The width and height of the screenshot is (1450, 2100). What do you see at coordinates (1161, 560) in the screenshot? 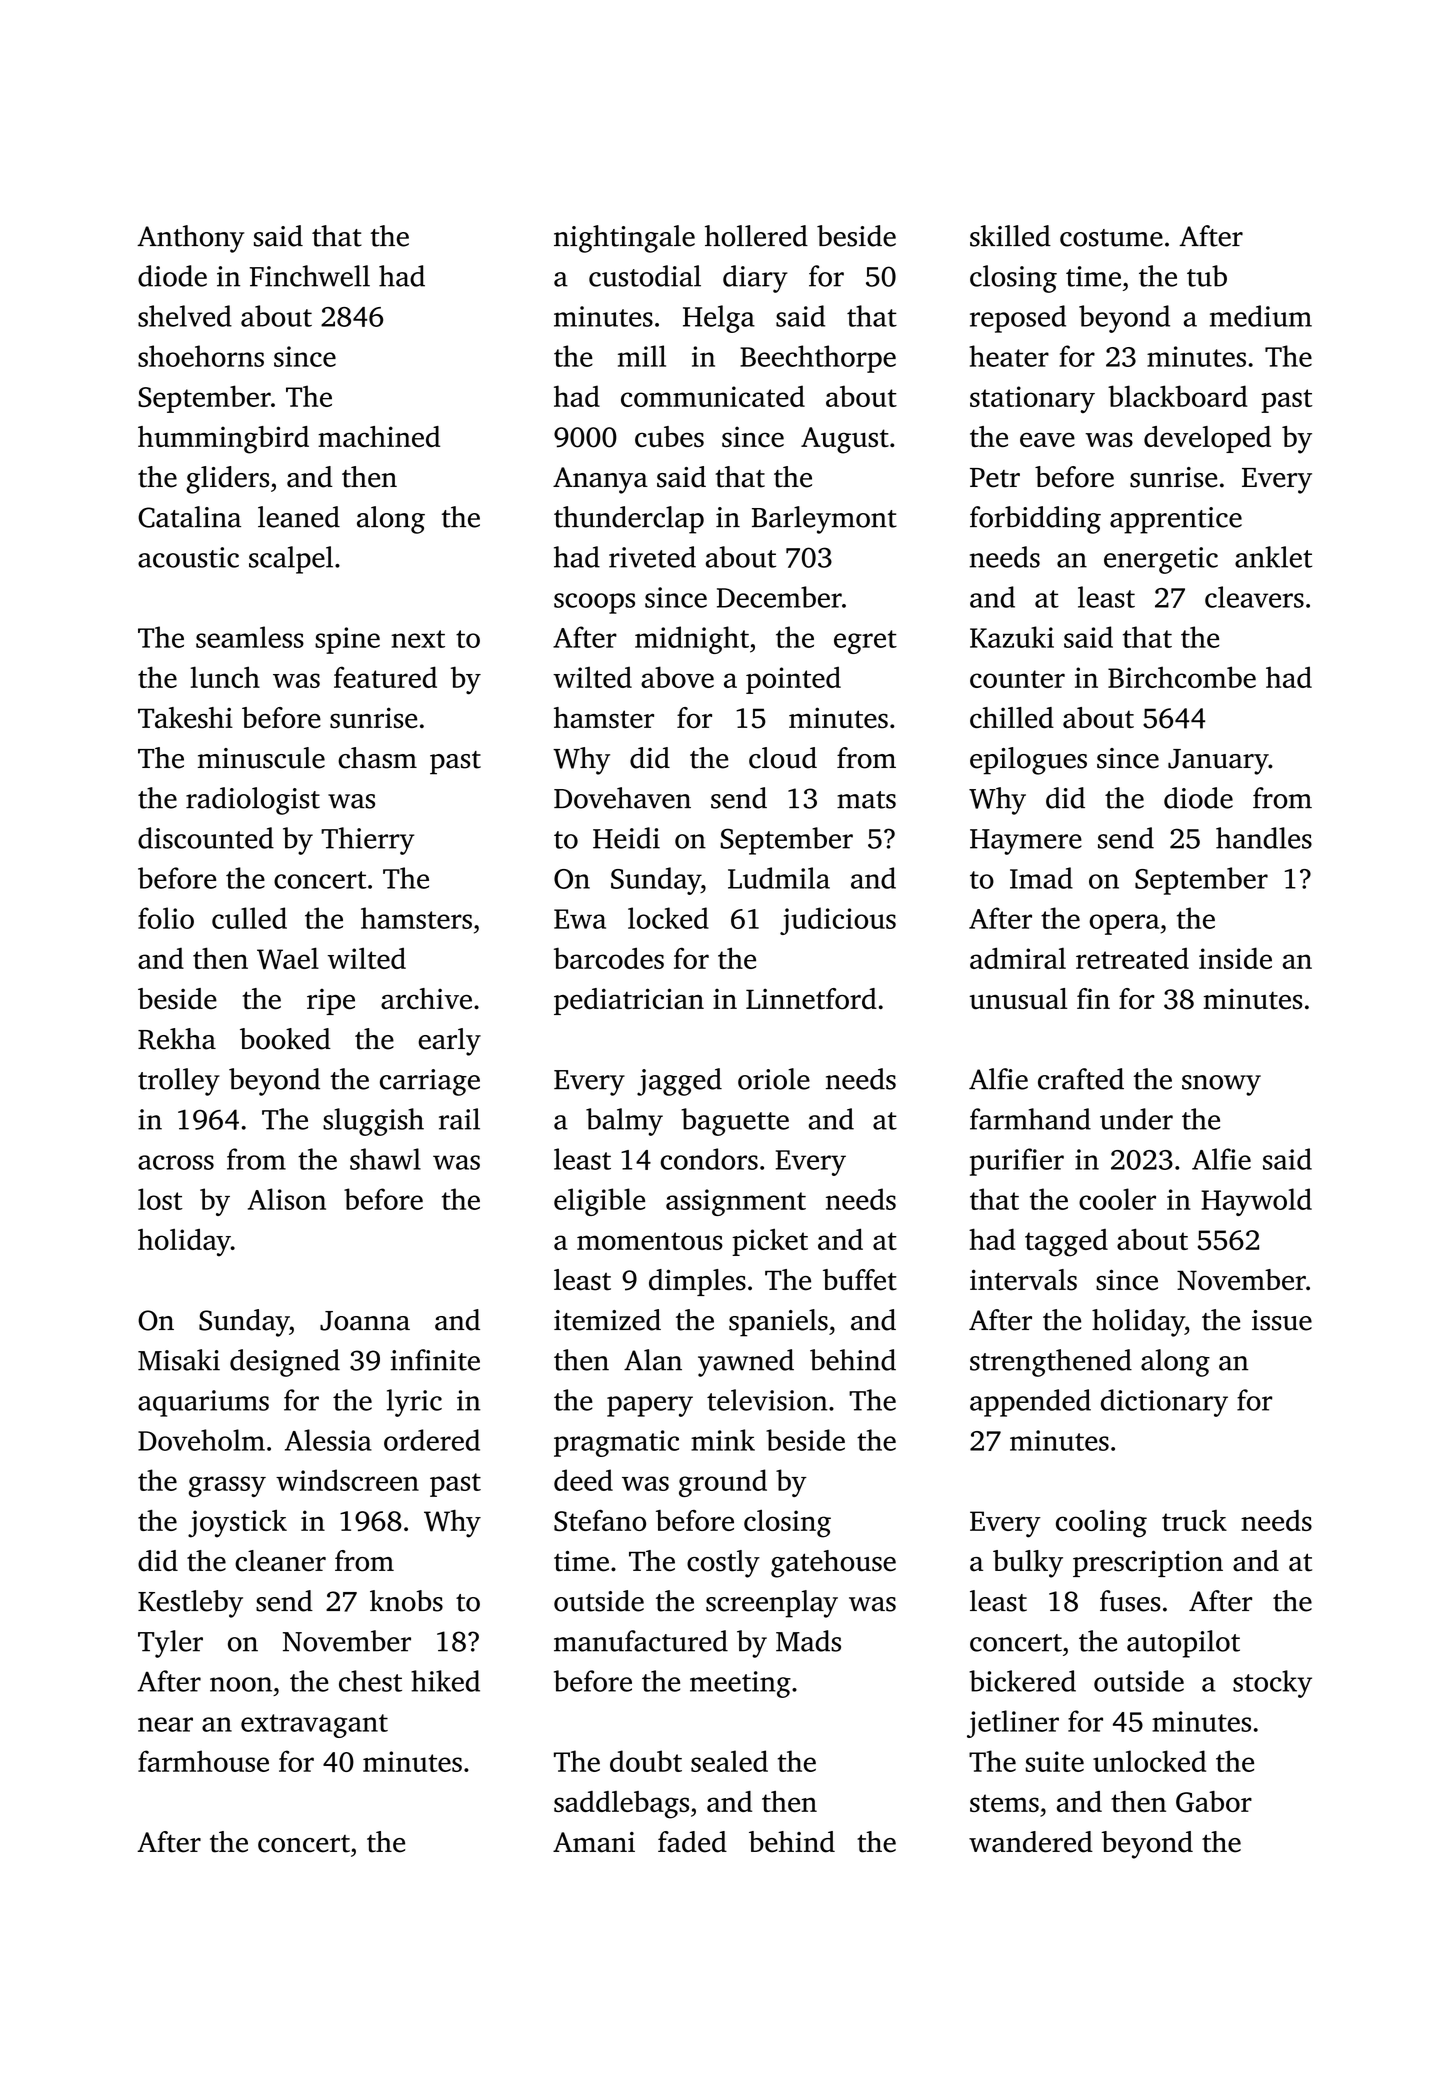
I see `energetic` at bounding box center [1161, 560].
